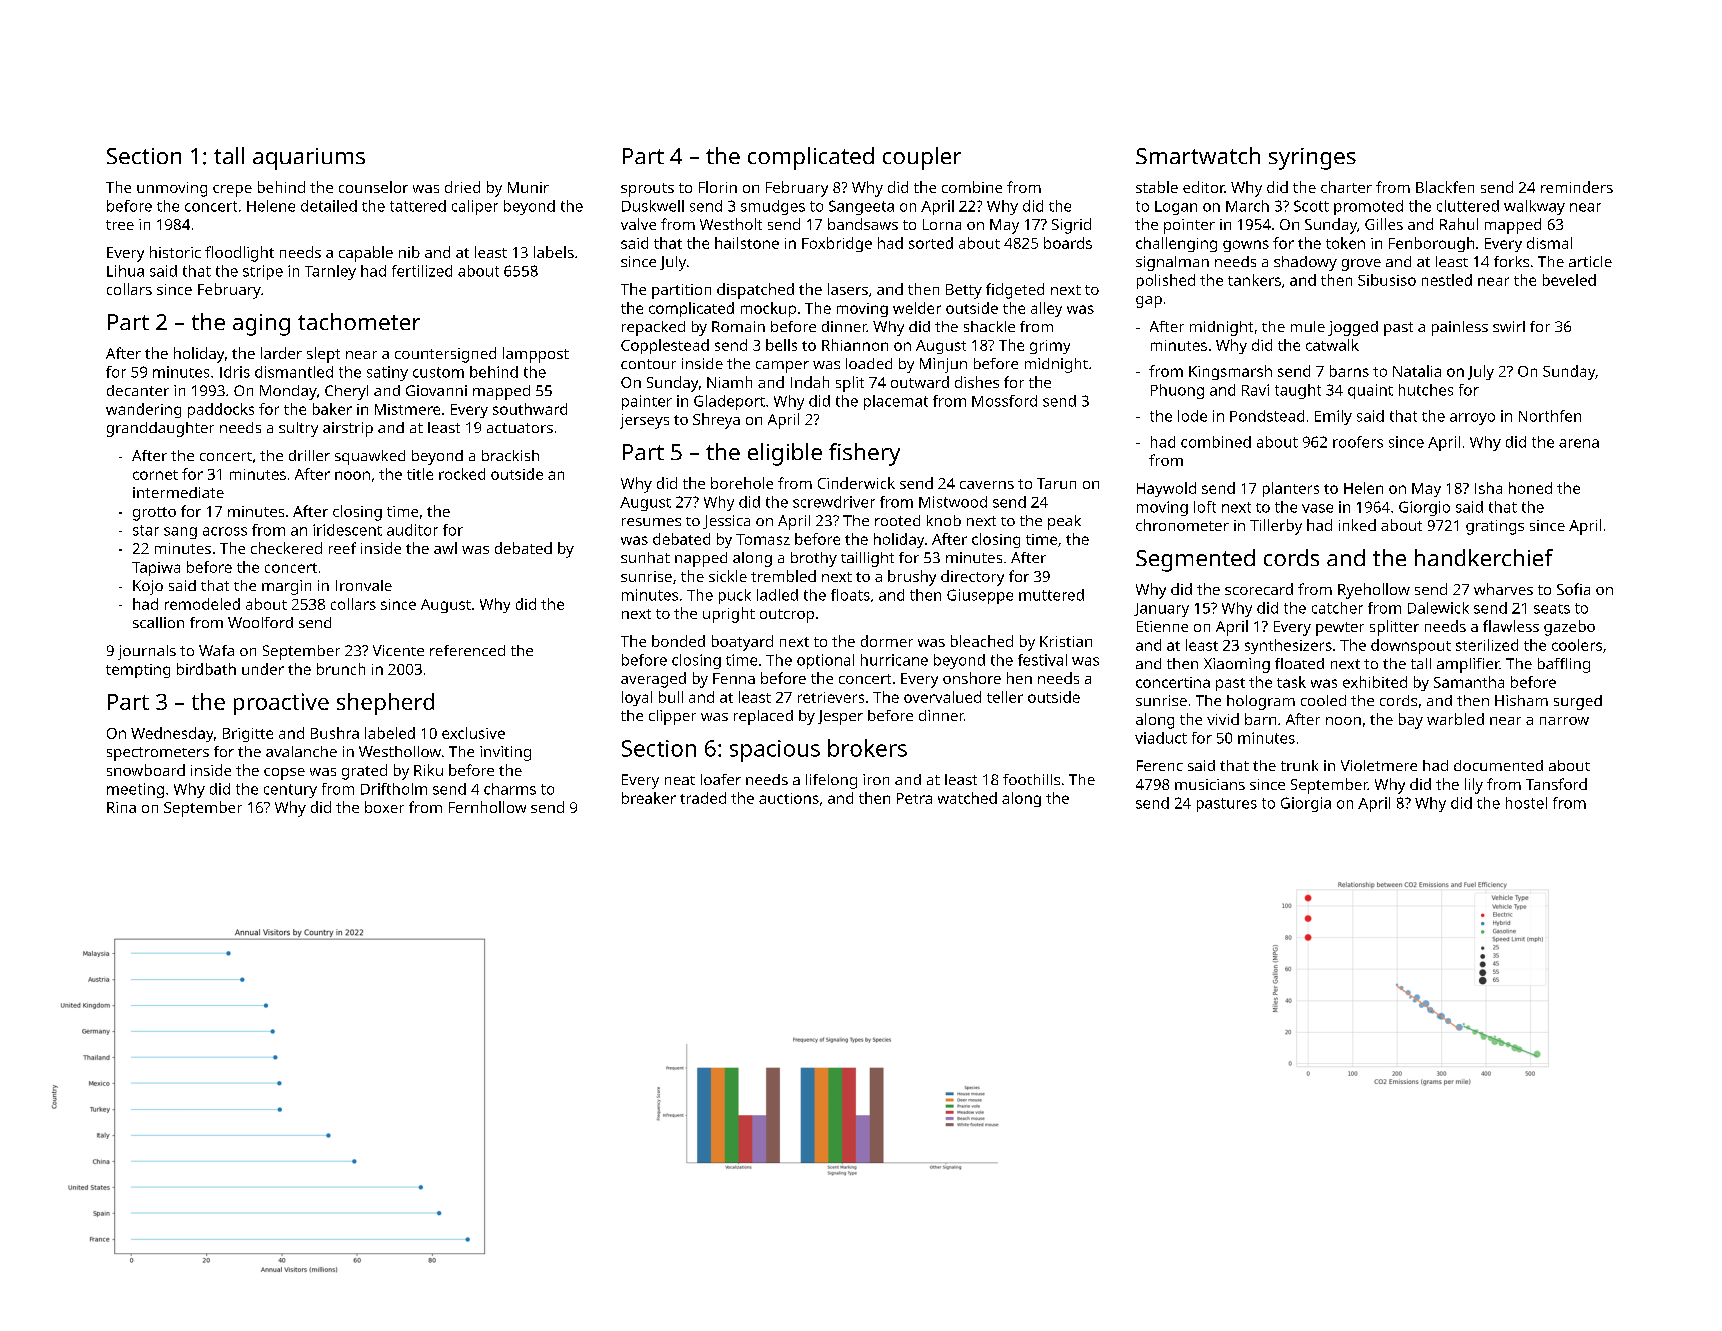  I want to click on Rina, so click(121, 807).
